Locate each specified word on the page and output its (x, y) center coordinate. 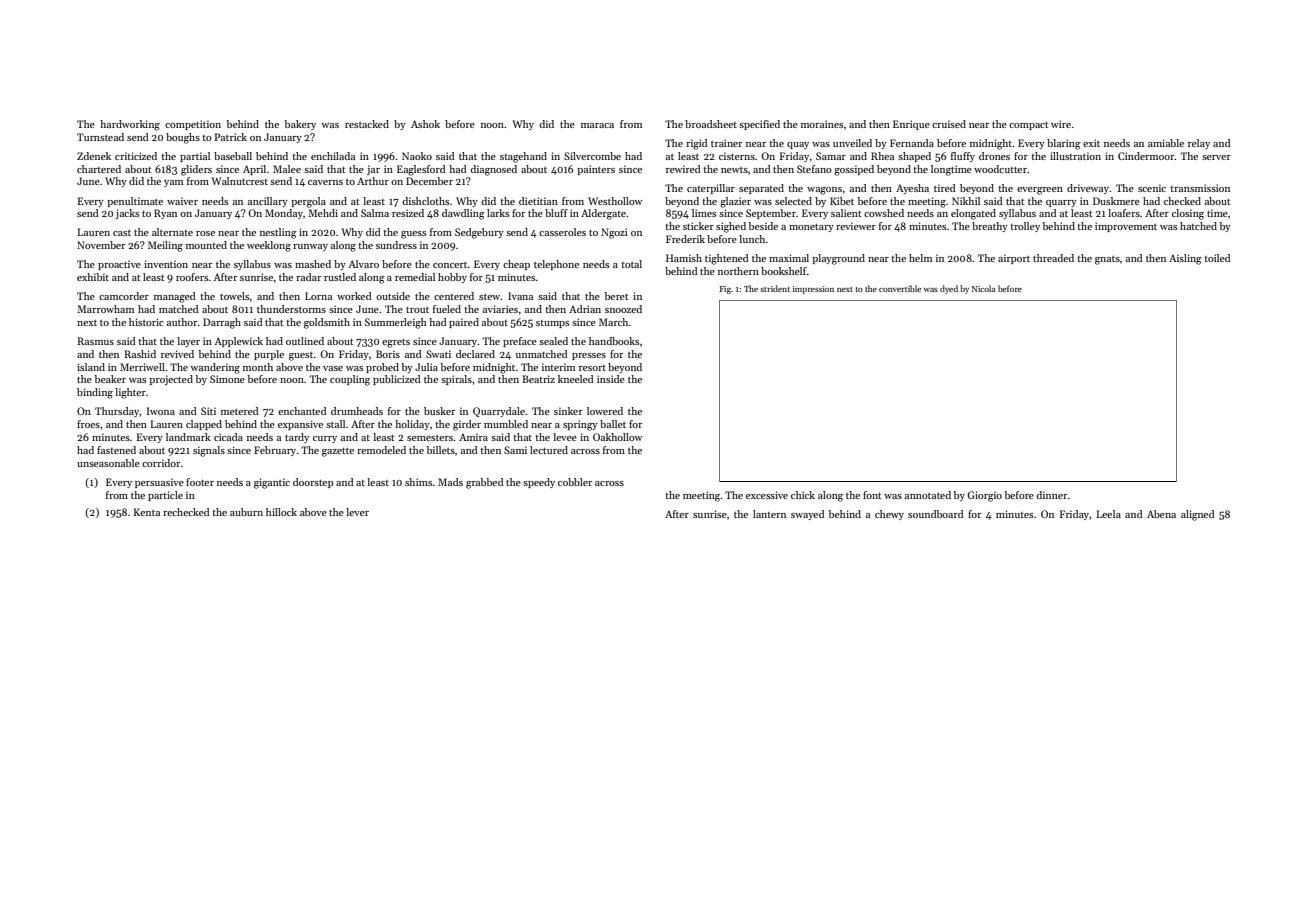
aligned (1198, 515)
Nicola (984, 288)
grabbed (485, 483)
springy (580, 425)
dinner (1051, 495)
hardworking (130, 125)
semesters (430, 438)
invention (166, 264)
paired (464, 323)
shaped (914, 157)
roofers (192, 277)
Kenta (147, 512)
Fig (725, 290)
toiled (1217, 258)
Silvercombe (592, 156)
